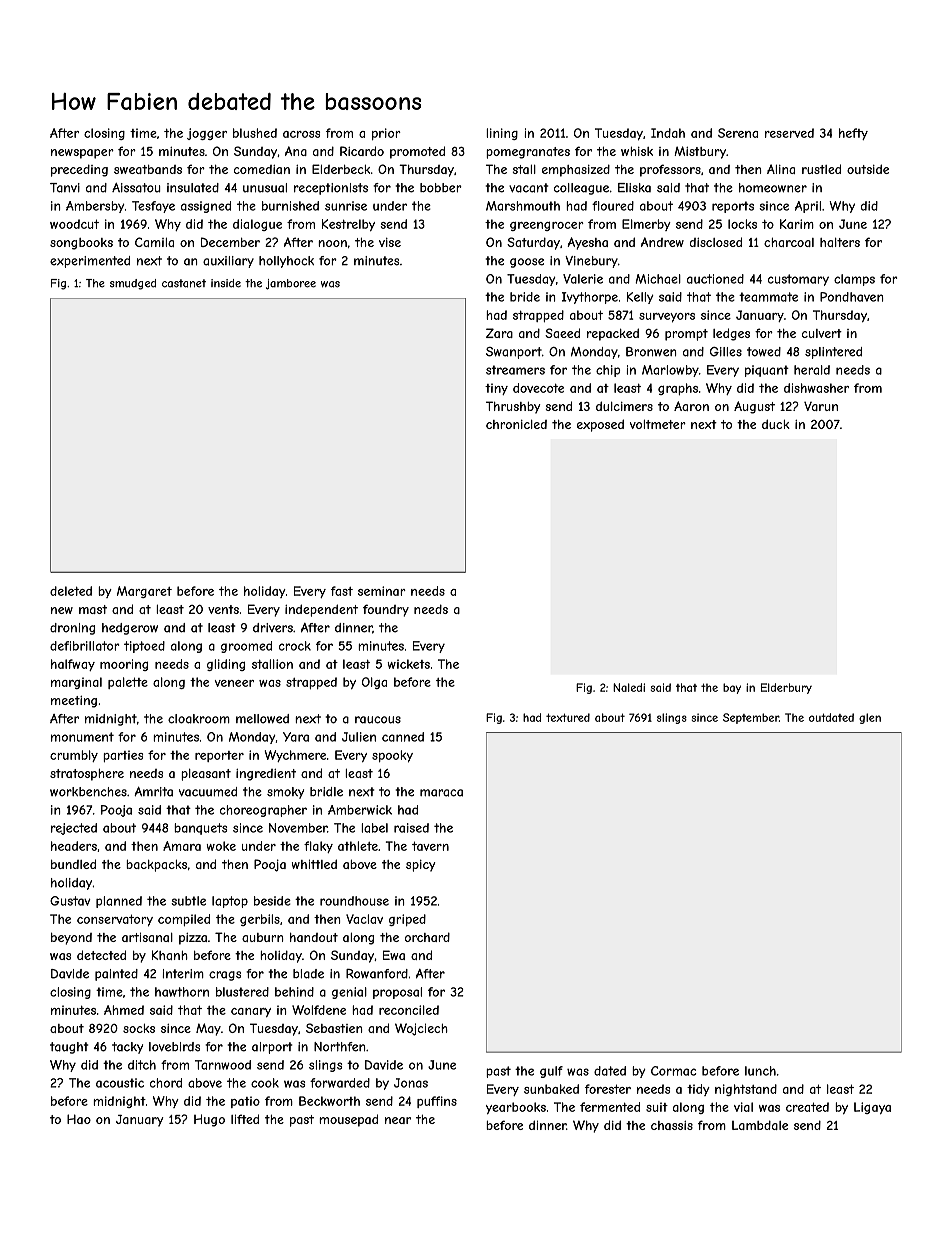 The image size is (952, 1233). What do you see at coordinates (144, 592) in the screenshot?
I see `Margaret` at bounding box center [144, 592].
